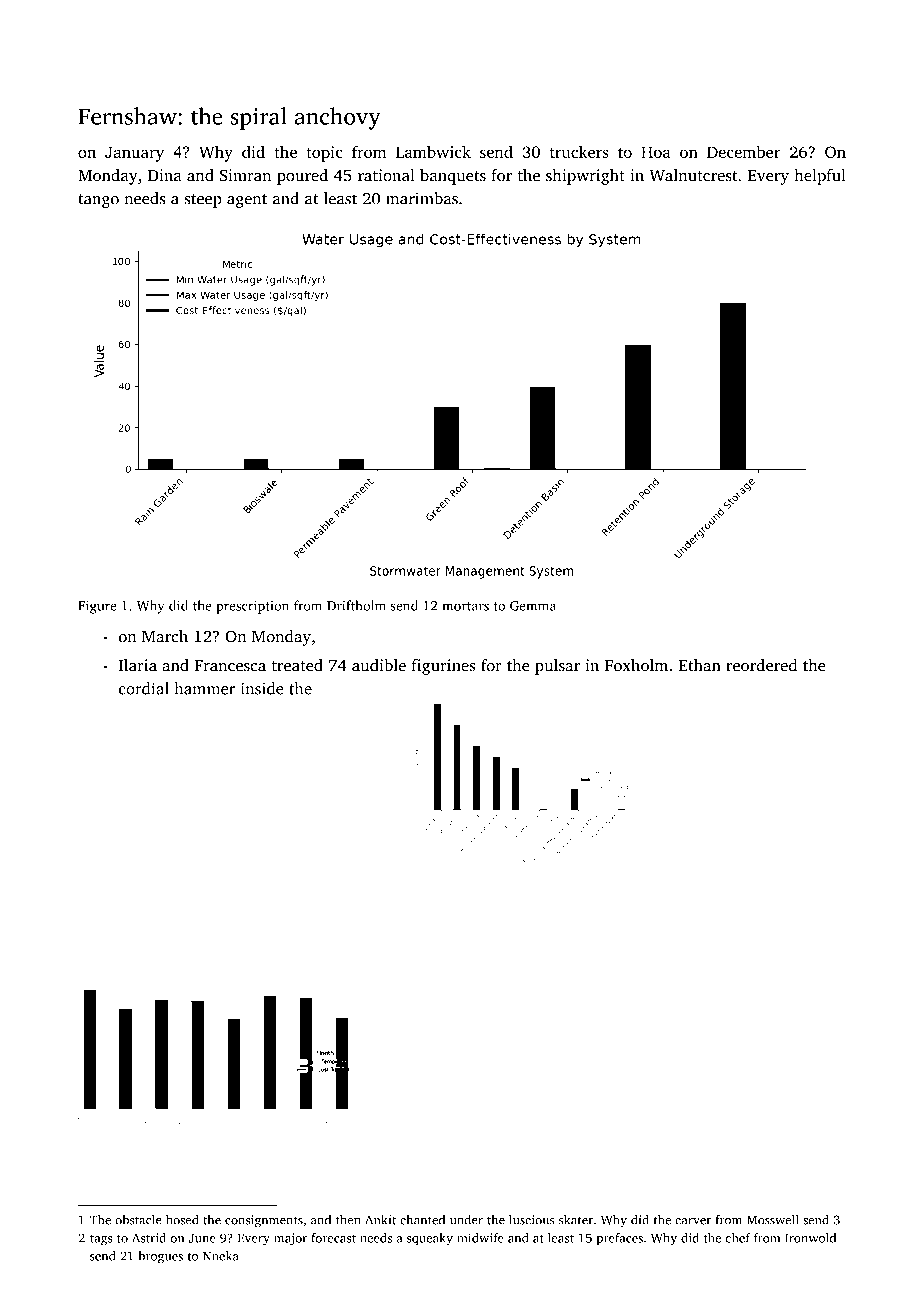  I want to click on Ethan, so click(700, 665).
